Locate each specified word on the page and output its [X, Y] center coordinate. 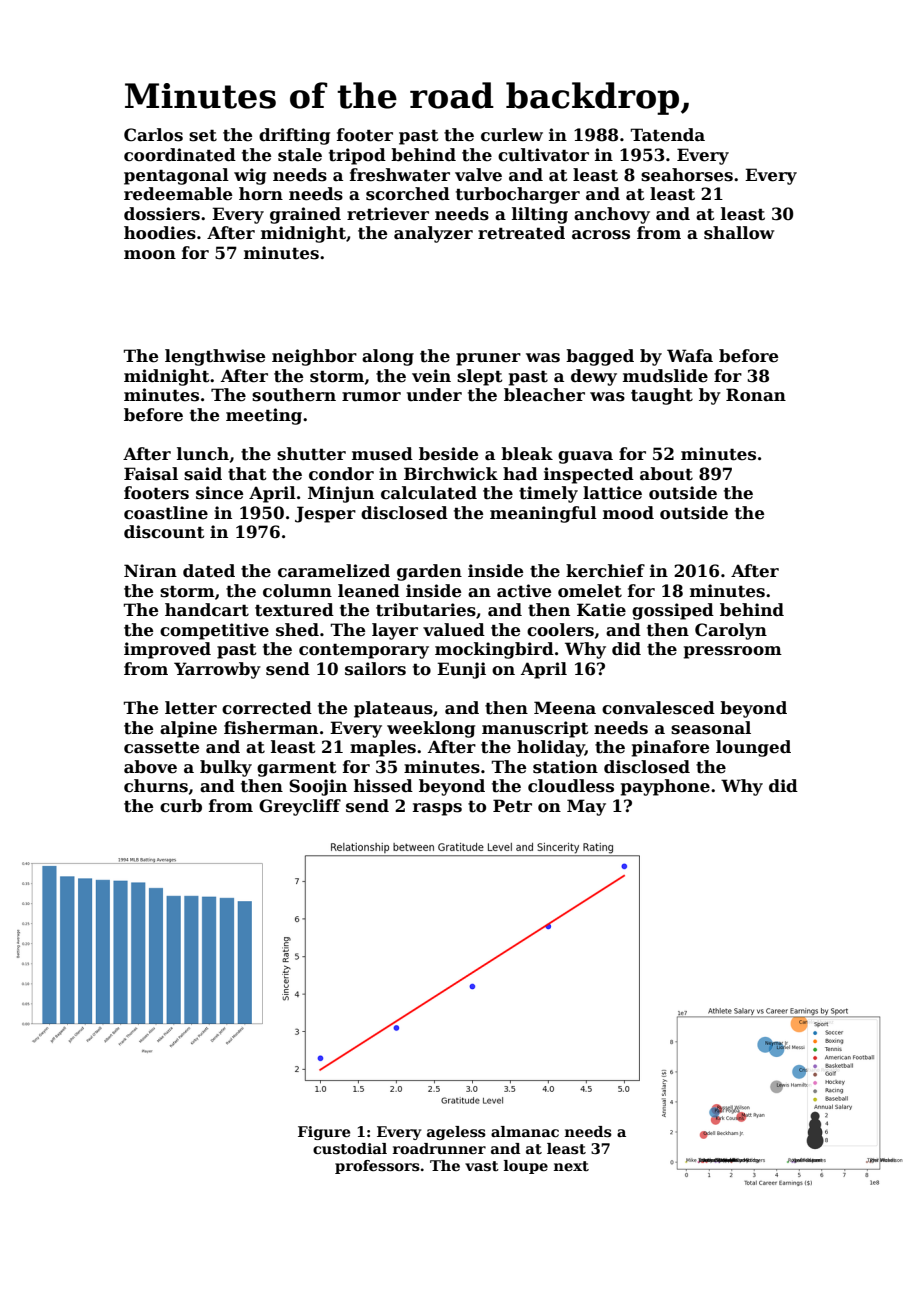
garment [297, 769]
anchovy [612, 215]
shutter [311, 454]
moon [150, 255]
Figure [324, 1133]
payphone [665, 787]
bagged [600, 357]
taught [662, 396]
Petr [512, 806]
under [434, 395]
